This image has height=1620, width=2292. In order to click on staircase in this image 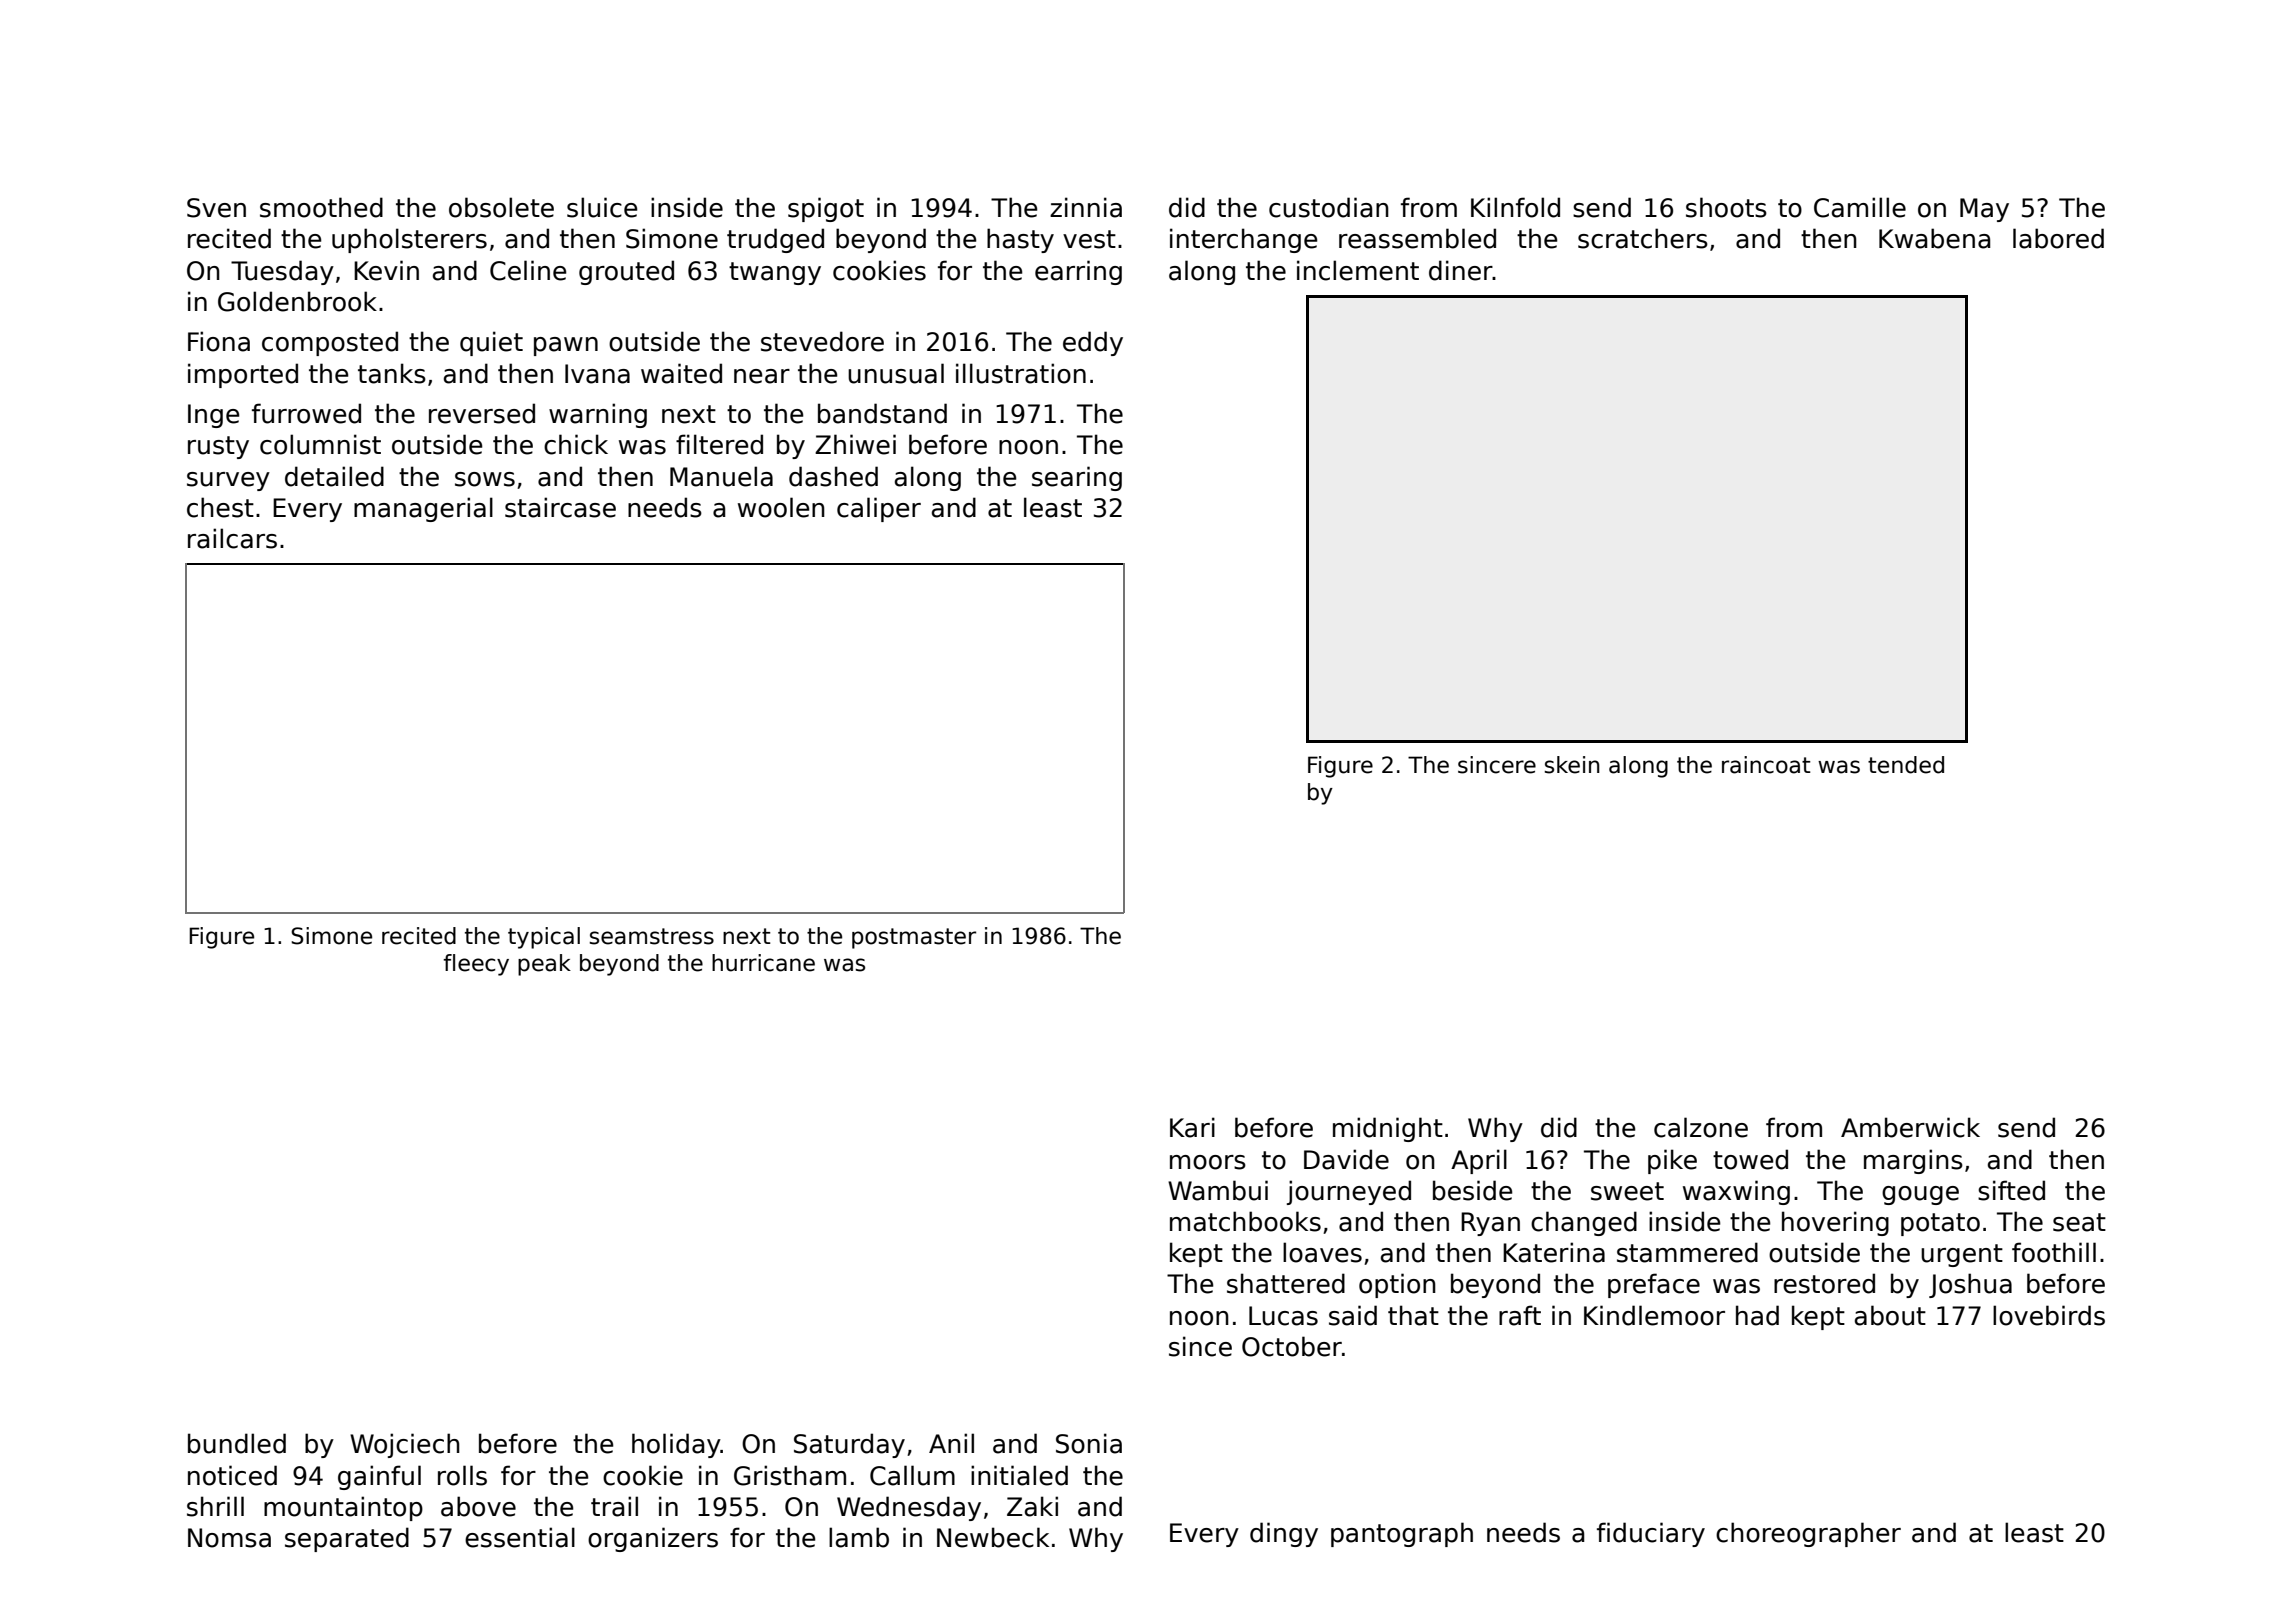, I will do `click(560, 507)`.
